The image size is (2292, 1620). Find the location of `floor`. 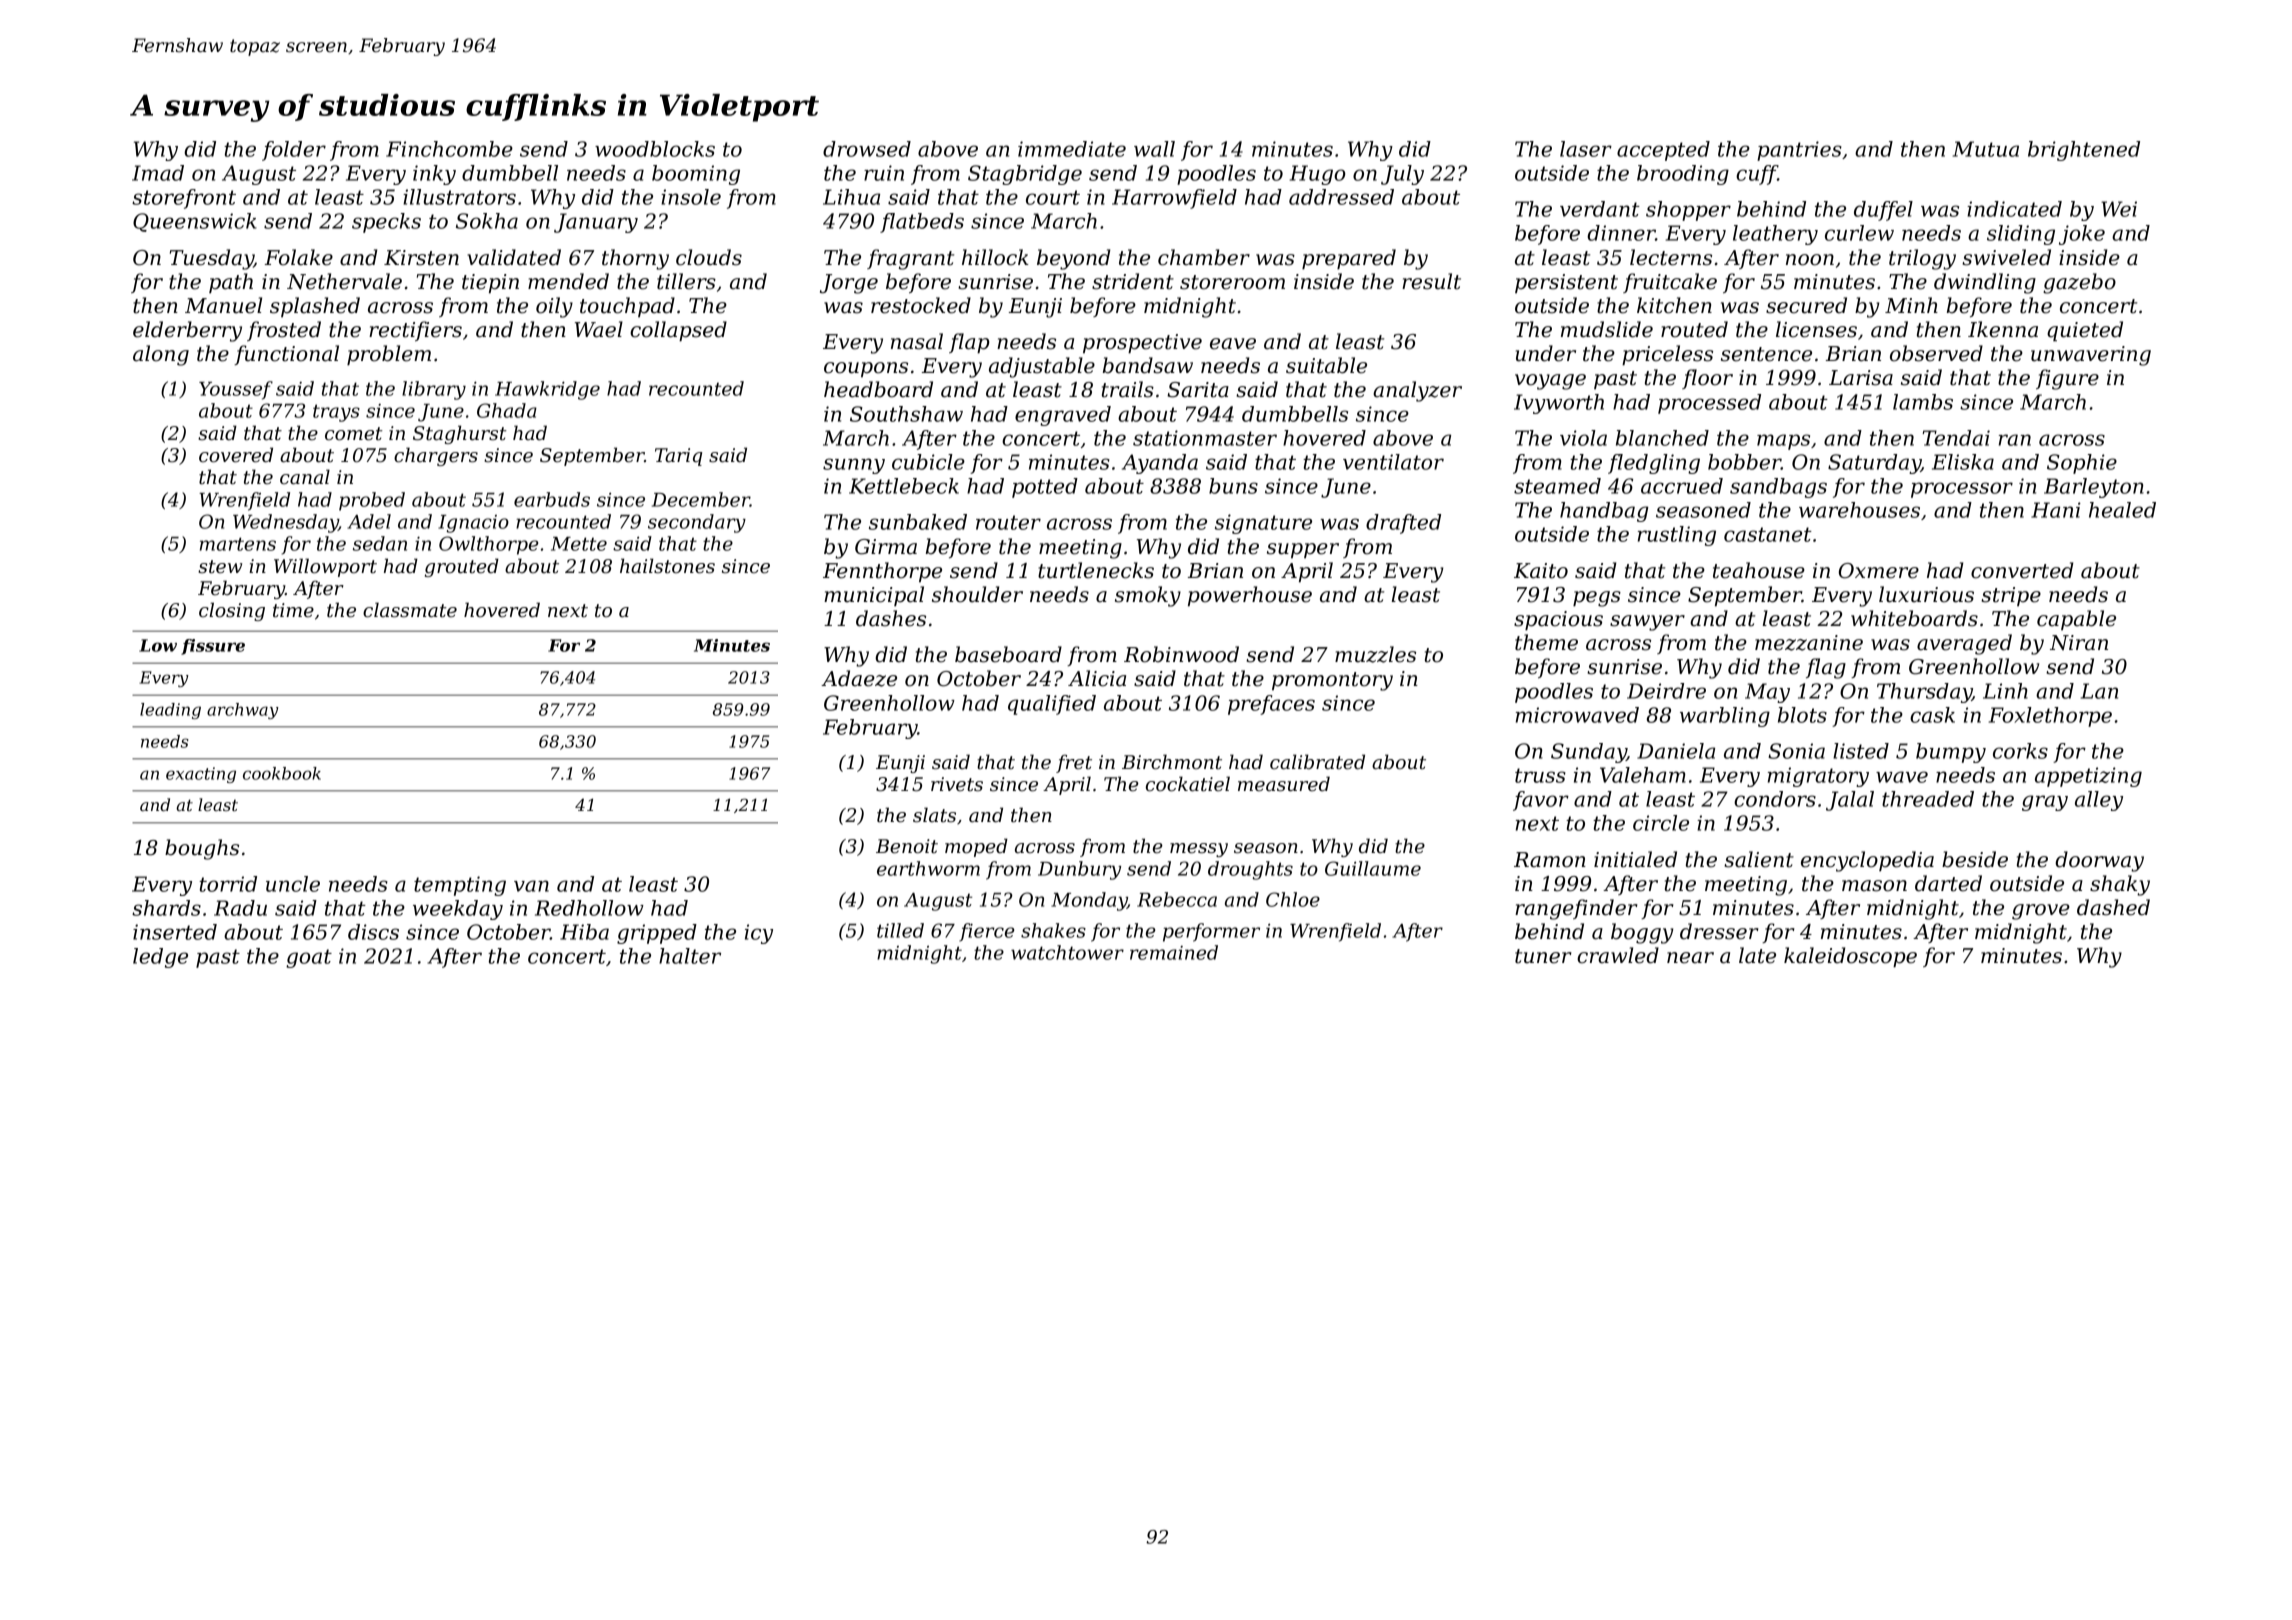

floor is located at coordinates (1707, 379).
